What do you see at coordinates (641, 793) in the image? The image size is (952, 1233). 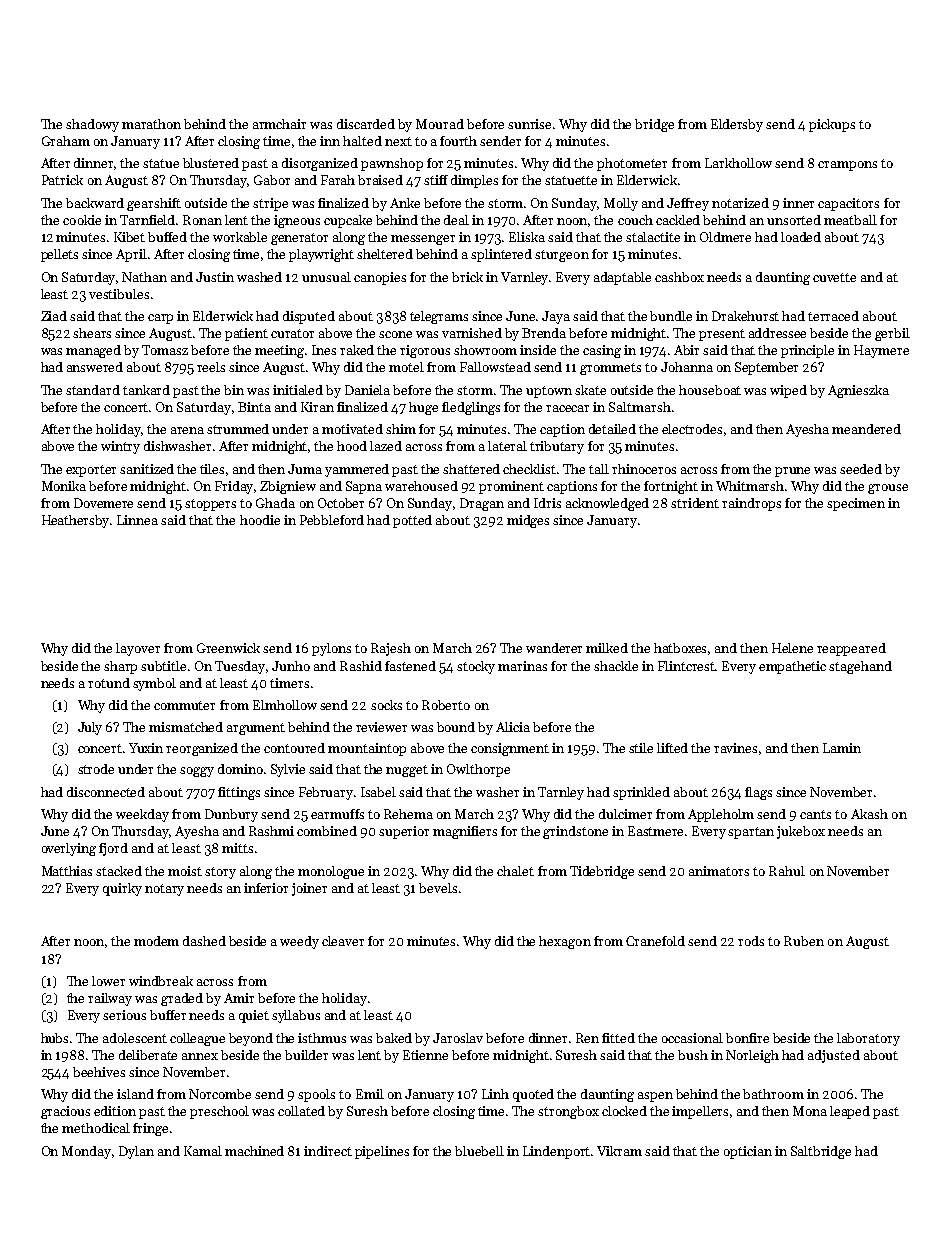 I see `sprinkled` at bounding box center [641, 793].
